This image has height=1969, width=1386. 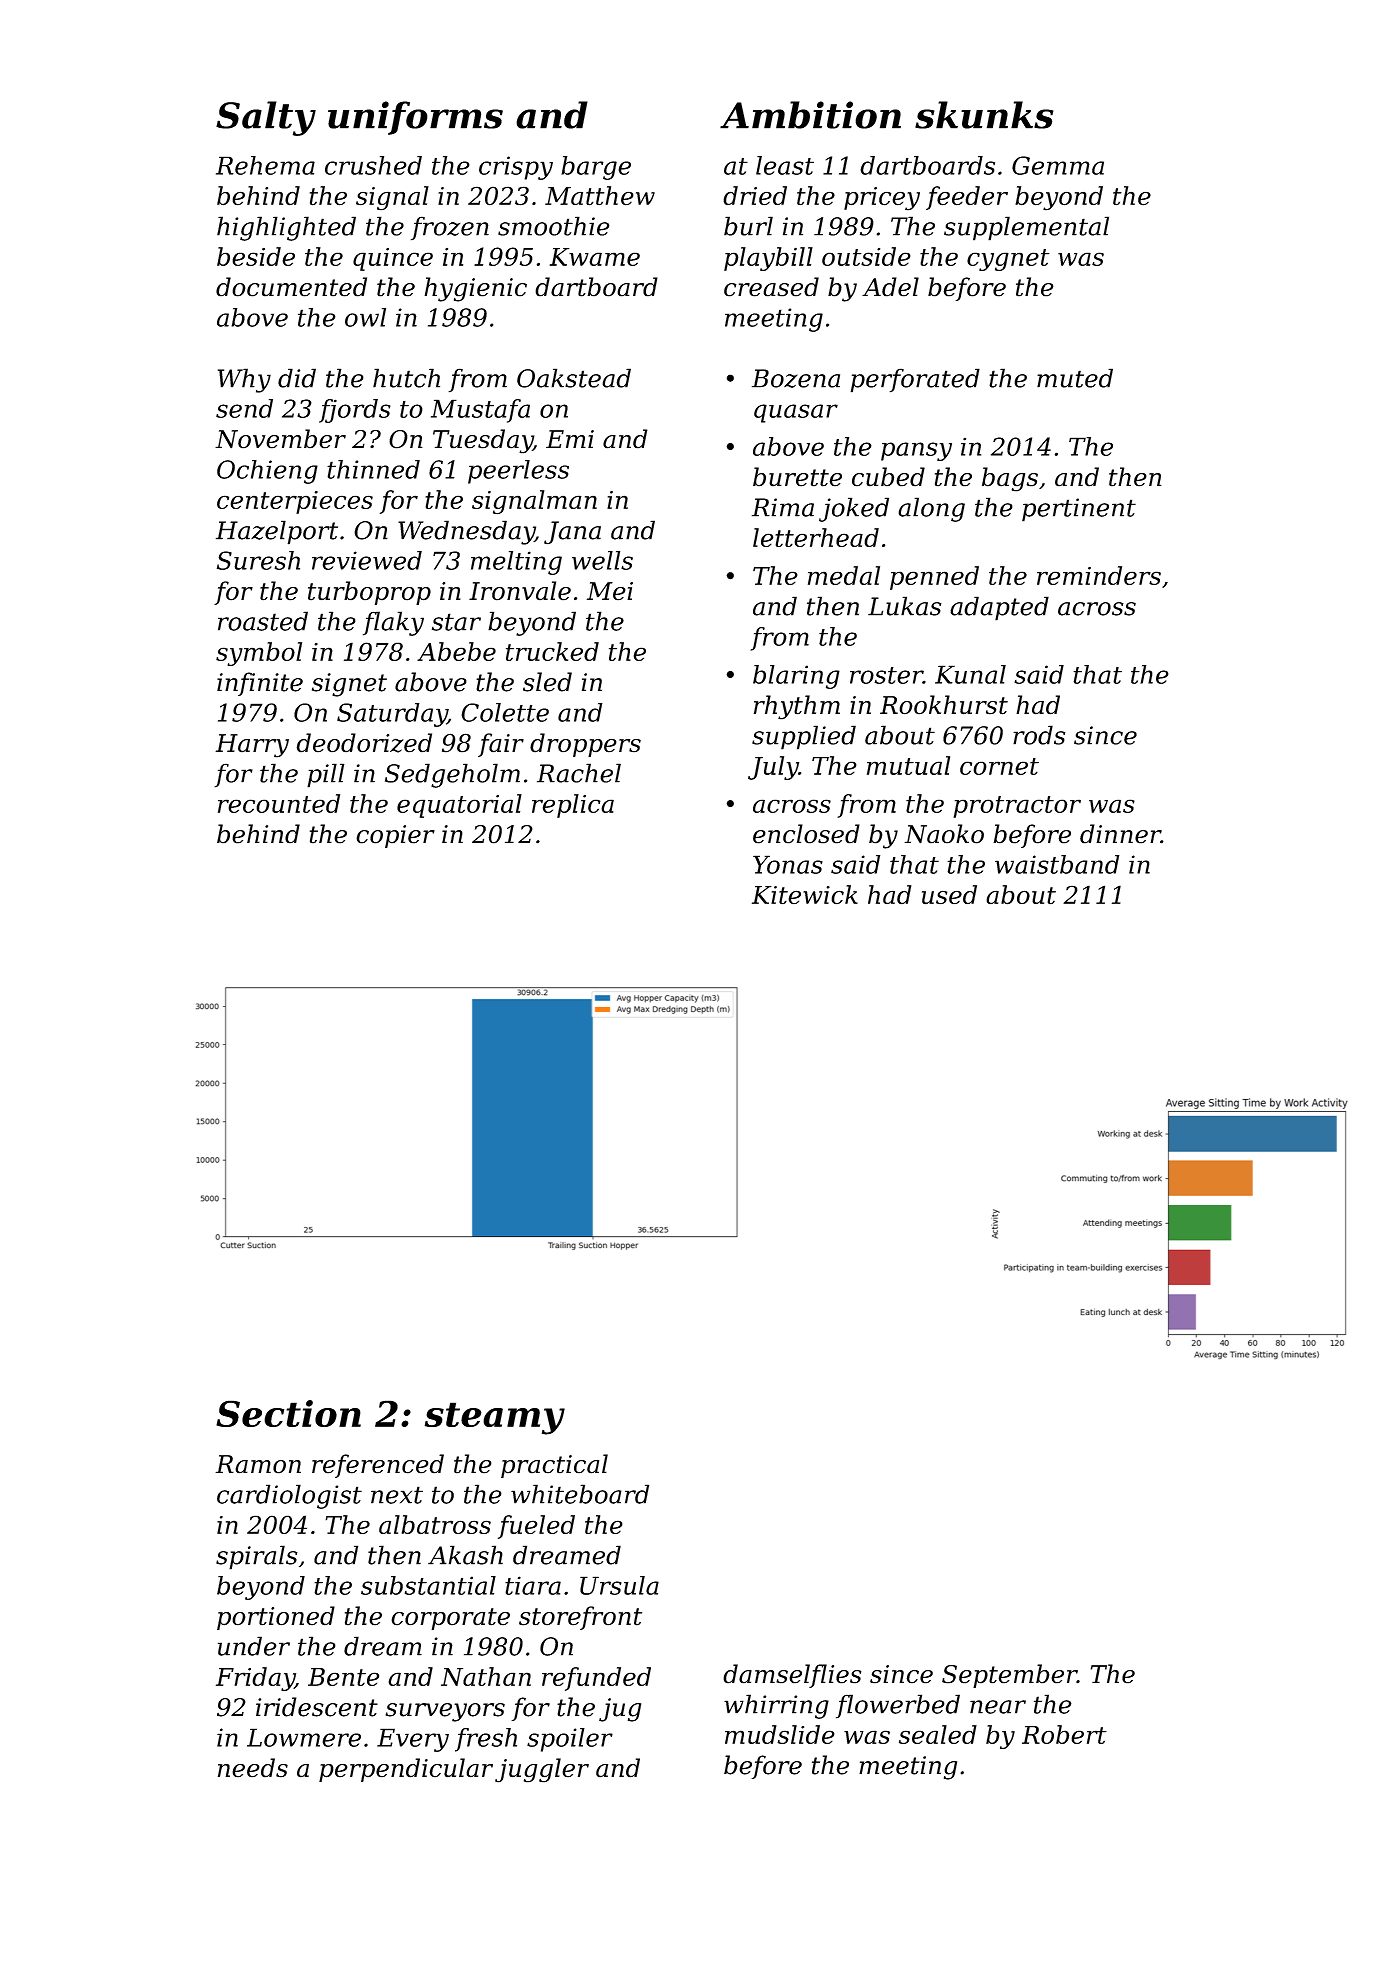 What do you see at coordinates (810, 115) in the image?
I see `Ambition` at bounding box center [810, 115].
